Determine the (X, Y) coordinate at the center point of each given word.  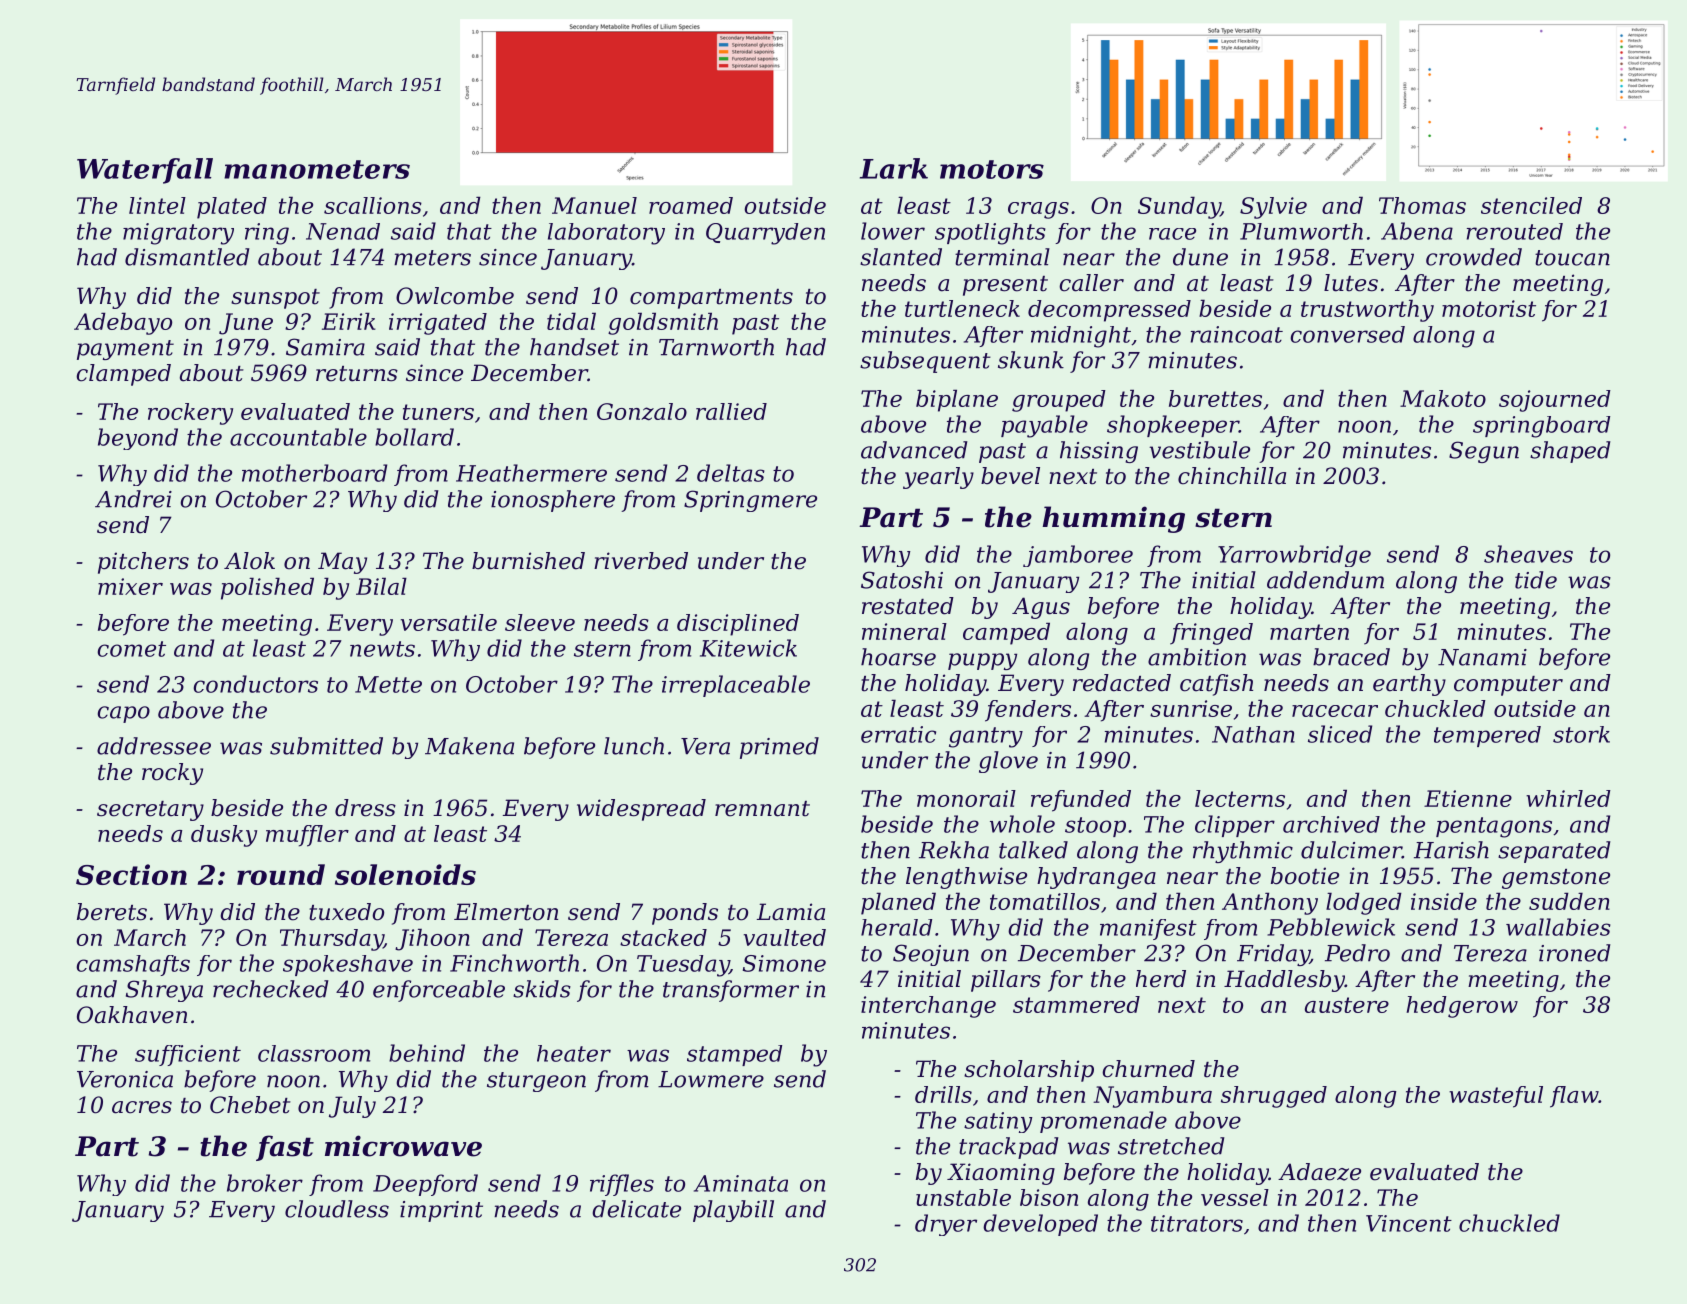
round (281, 874)
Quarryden (765, 234)
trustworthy (1367, 310)
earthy (1409, 685)
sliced (1340, 734)
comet (131, 649)
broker (265, 1183)
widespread (641, 810)
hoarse (898, 657)
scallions (373, 205)
